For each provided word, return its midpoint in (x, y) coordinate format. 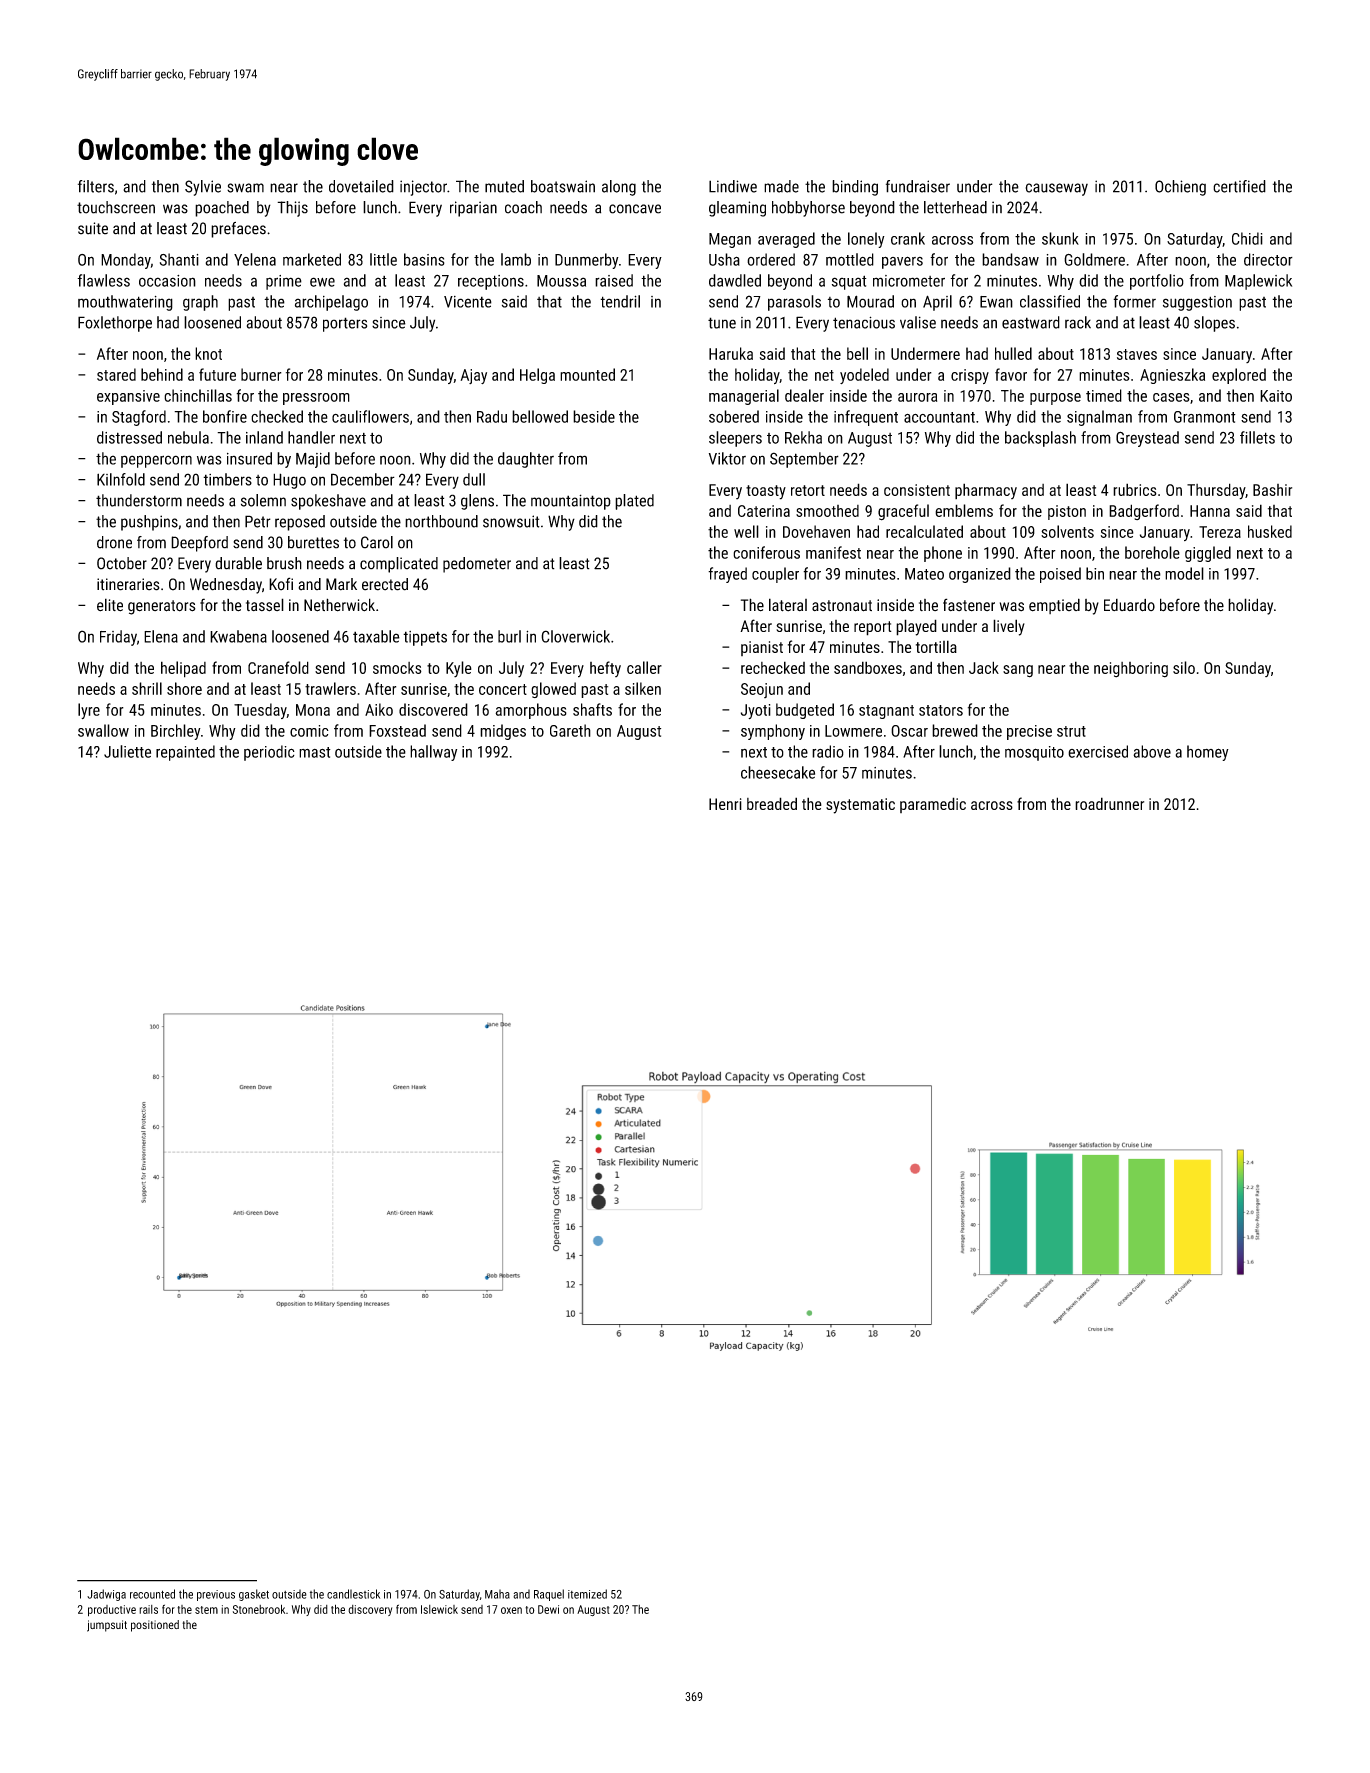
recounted (152, 1594)
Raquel (549, 1595)
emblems (964, 510)
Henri (725, 804)
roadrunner (1109, 803)
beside (594, 416)
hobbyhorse (808, 209)
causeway (1056, 189)
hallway (433, 753)
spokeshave (328, 502)
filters (96, 186)
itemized (587, 1594)
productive (112, 1611)
